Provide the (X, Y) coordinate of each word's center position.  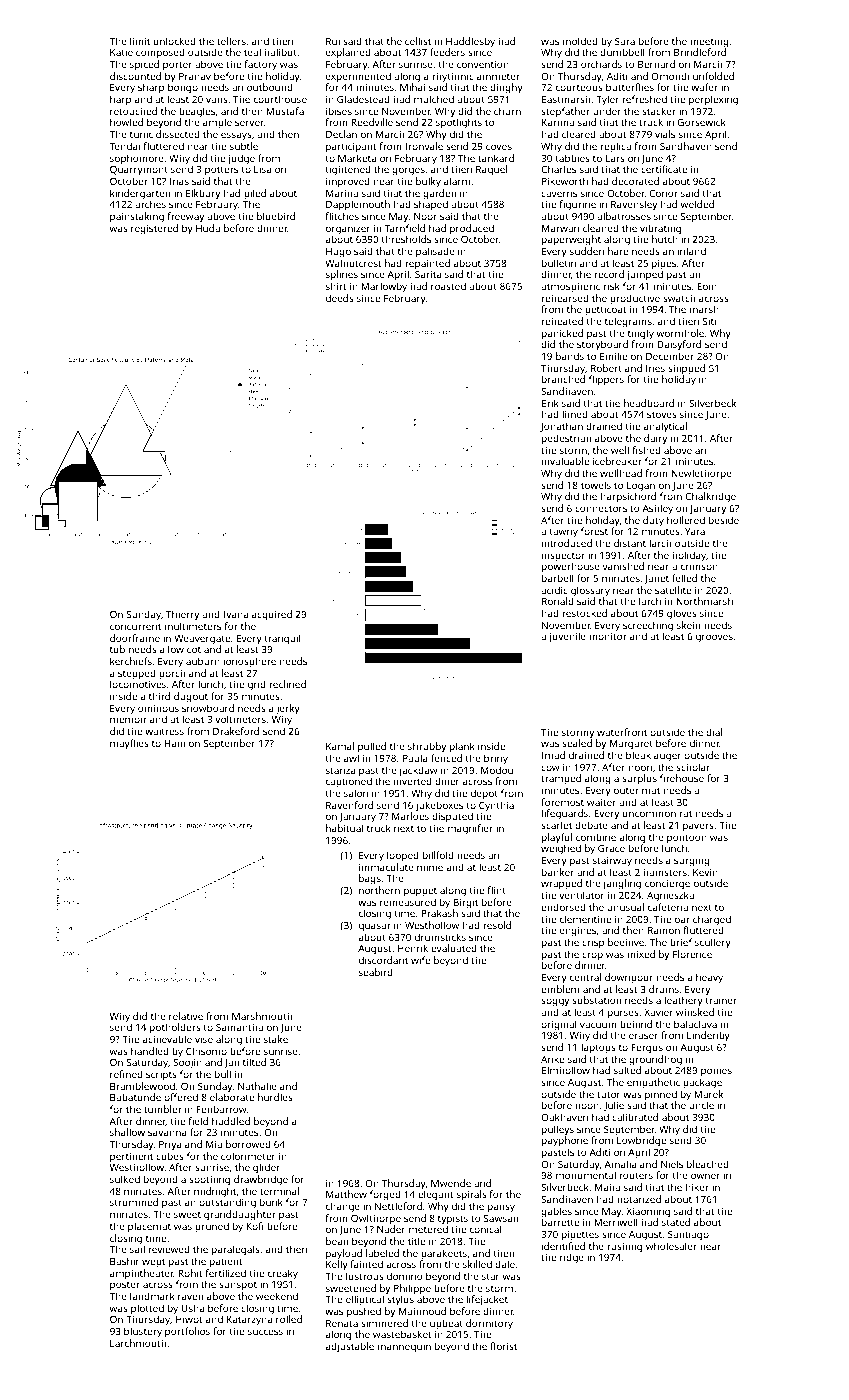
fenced (446, 758)
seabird (376, 972)
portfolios (187, 1332)
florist (504, 1346)
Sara (625, 41)
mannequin (404, 1347)
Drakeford (236, 731)
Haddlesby (470, 42)
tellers (231, 41)
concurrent (135, 626)
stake (276, 1039)
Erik (550, 403)
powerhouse (571, 567)
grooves (714, 638)
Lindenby (708, 1036)
